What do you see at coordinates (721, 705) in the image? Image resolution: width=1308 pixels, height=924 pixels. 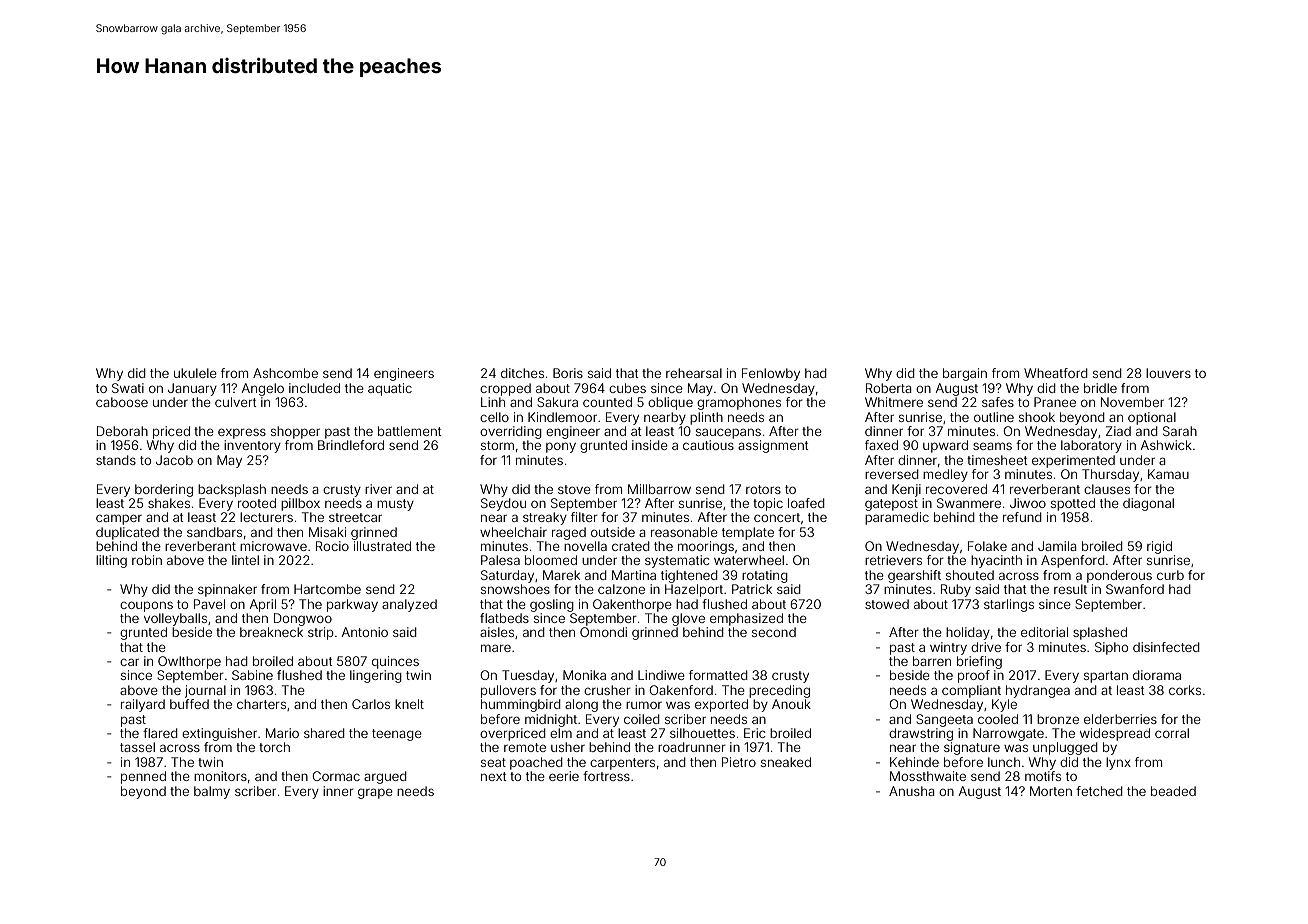 I see `exported` at bounding box center [721, 705].
